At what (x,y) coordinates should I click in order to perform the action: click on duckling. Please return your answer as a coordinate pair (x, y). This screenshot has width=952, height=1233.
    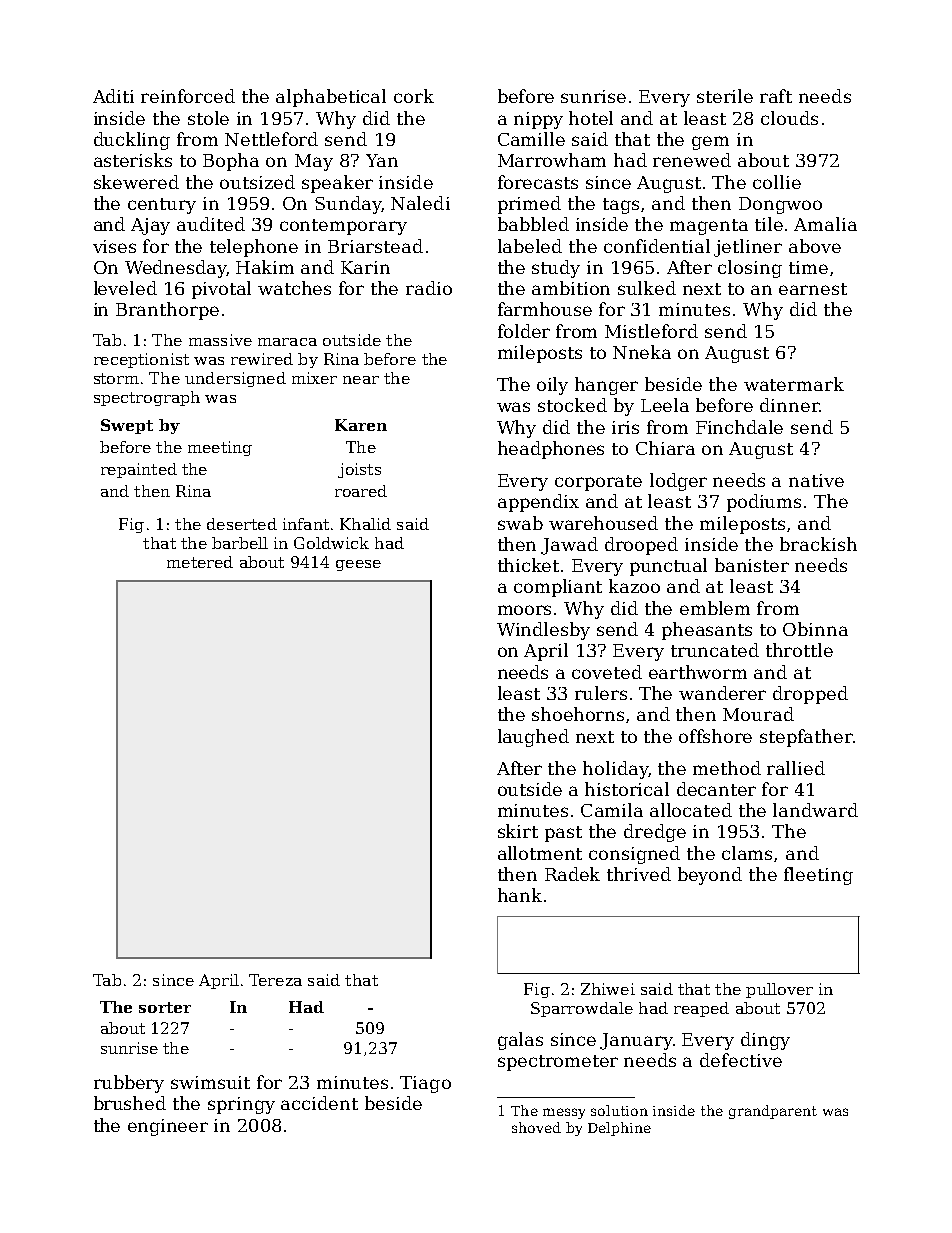
    Looking at the image, I should click on (132, 141).
